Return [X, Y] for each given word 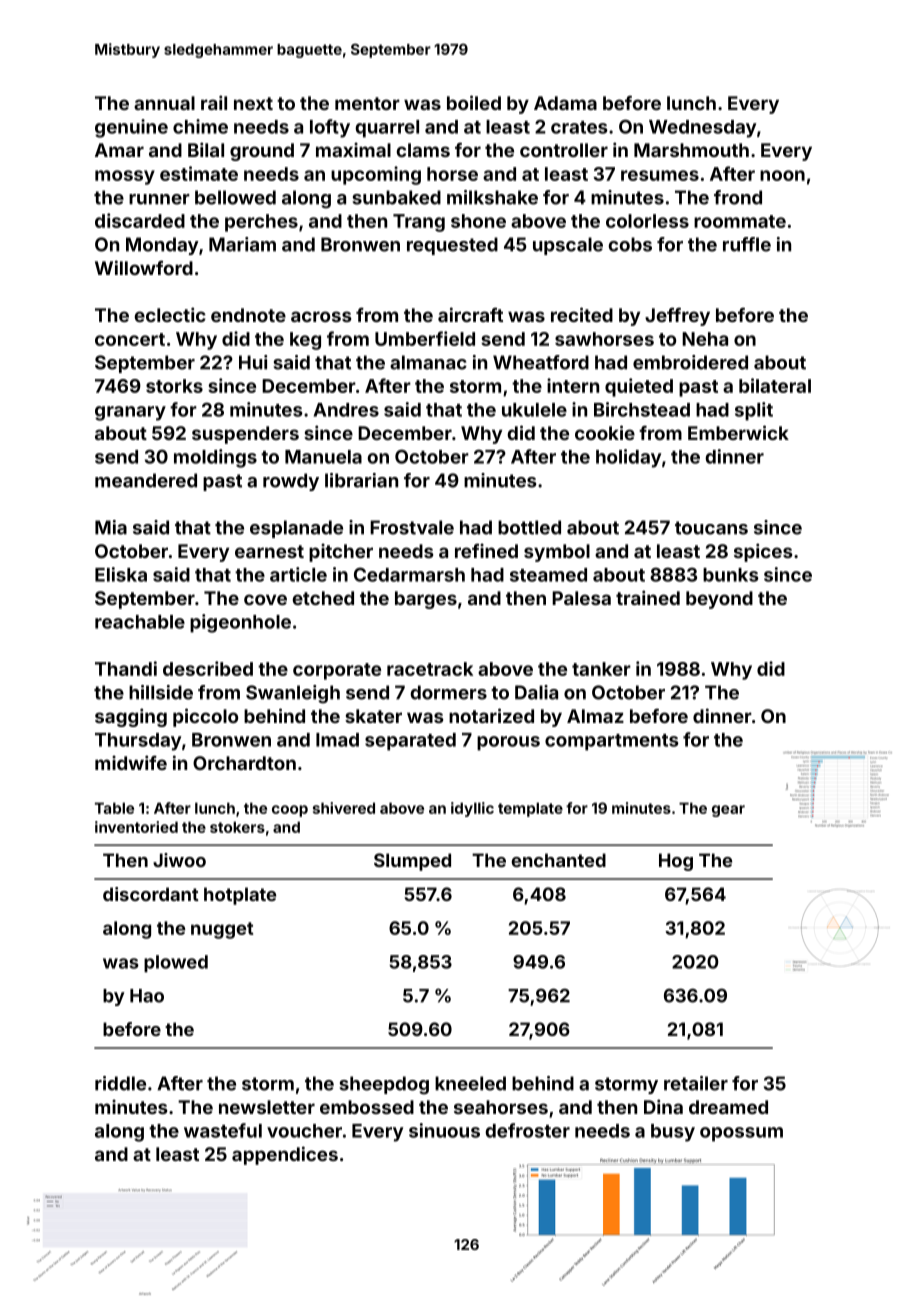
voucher [304, 1131]
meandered [146, 480]
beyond [719, 600]
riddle [120, 1083]
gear [728, 811]
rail [214, 102]
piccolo [205, 717]
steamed [548, 575]
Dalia [536, 692]
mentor [367, 103]
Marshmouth [691, 150]
